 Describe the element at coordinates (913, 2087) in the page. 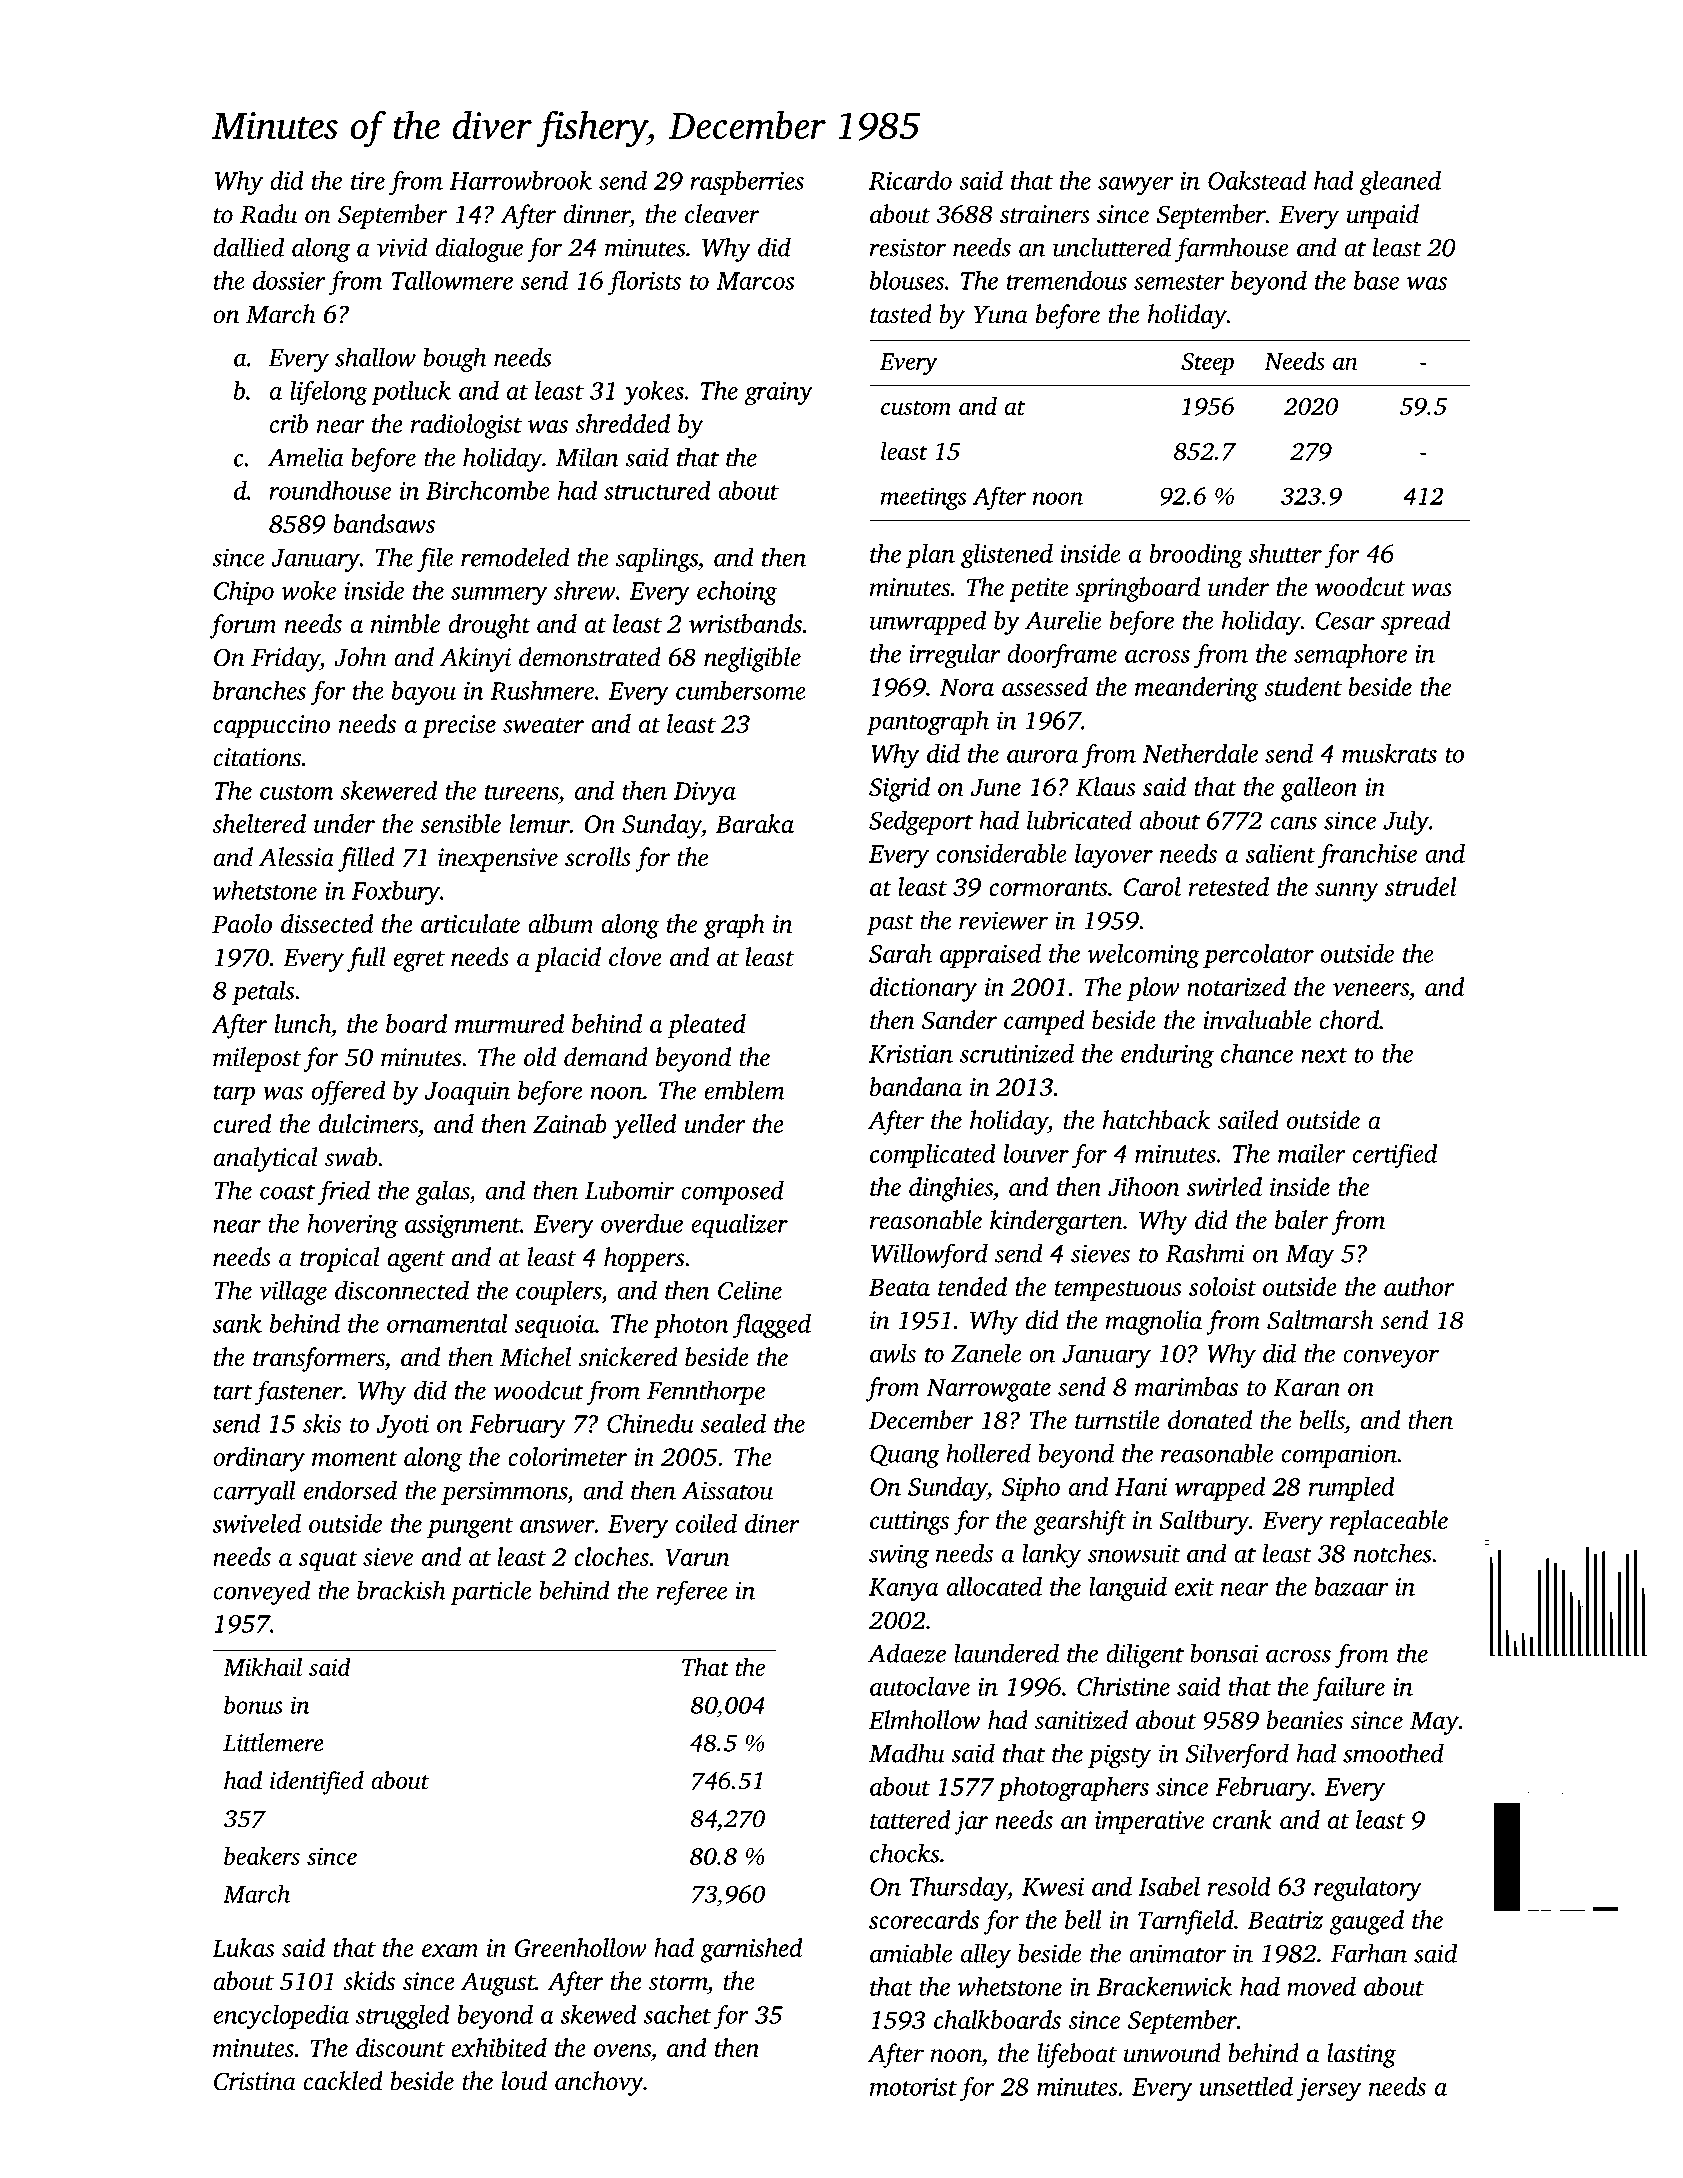

I see `motorist` at that location.
